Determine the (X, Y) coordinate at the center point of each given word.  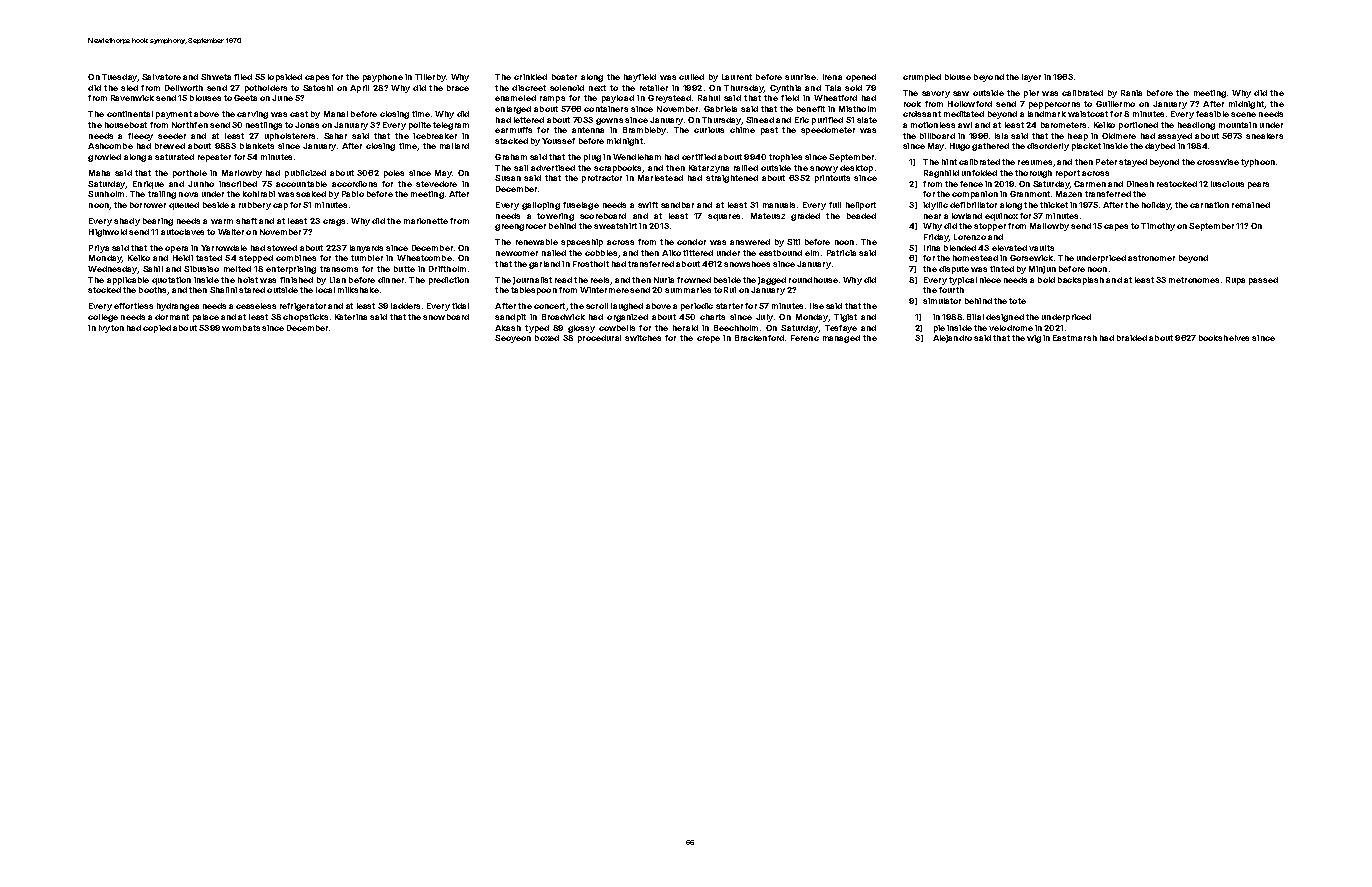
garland (544, 265)
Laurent (737, 77)
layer (1031, 78)
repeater (214, 158)
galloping (541, 206)
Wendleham (637, 157)
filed (243, 77)
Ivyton (111, 329)
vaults (1041, 248)
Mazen (1069, 194)
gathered (990, 147)
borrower (148, 205)
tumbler (367, 258)
